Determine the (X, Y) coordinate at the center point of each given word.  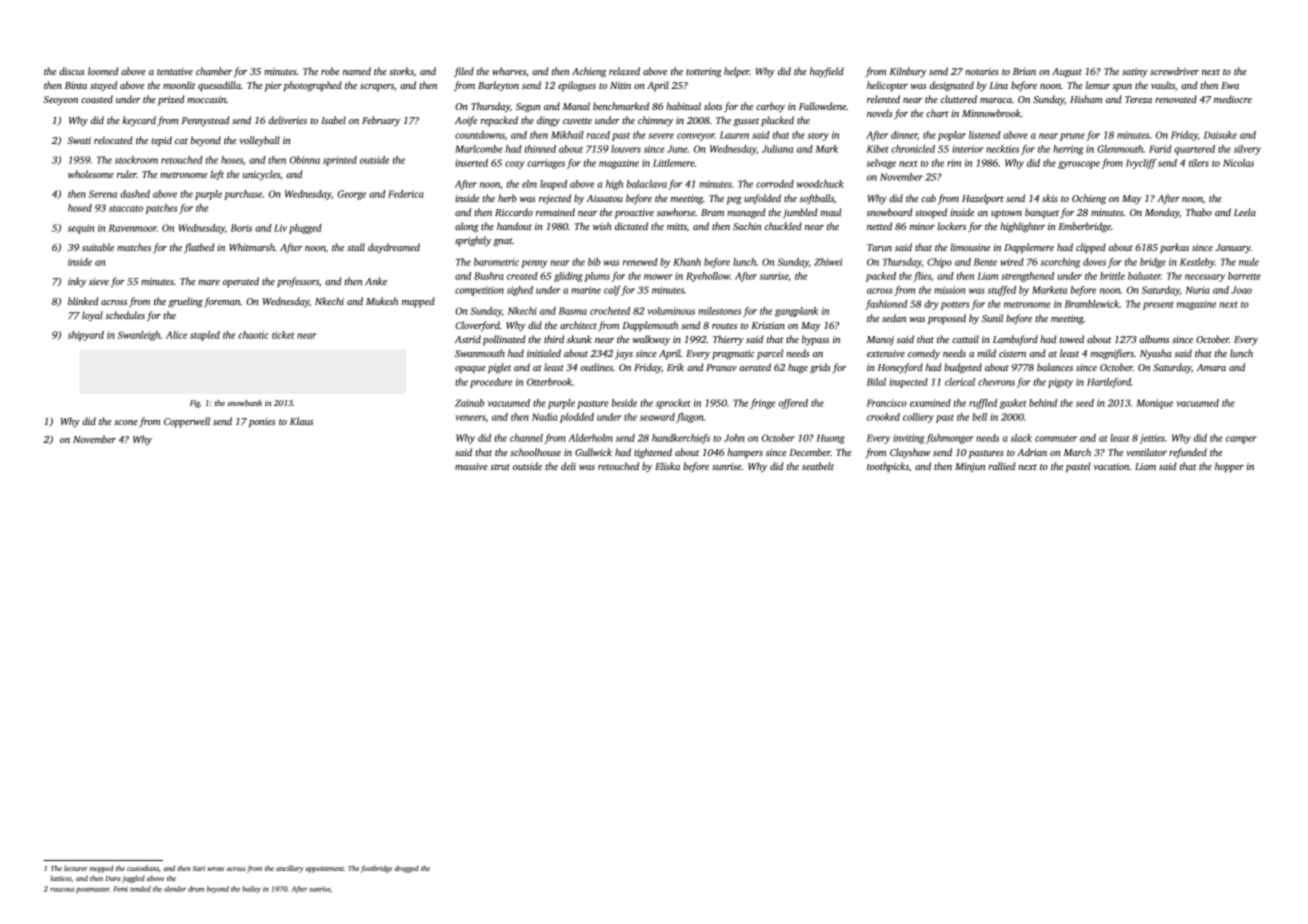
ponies (262, 422)
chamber (214, 71)
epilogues (577, 86)
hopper (1229, 467)
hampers (745, 453)
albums (1154, 339)
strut (500, 467)
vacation (1111, 466)
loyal (92, 316)
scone (126, 422)
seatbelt (818, 466)
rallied (1002, 466)
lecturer (76, 868)
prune (1072, 137)
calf (612, 291)
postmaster (93, 890)
